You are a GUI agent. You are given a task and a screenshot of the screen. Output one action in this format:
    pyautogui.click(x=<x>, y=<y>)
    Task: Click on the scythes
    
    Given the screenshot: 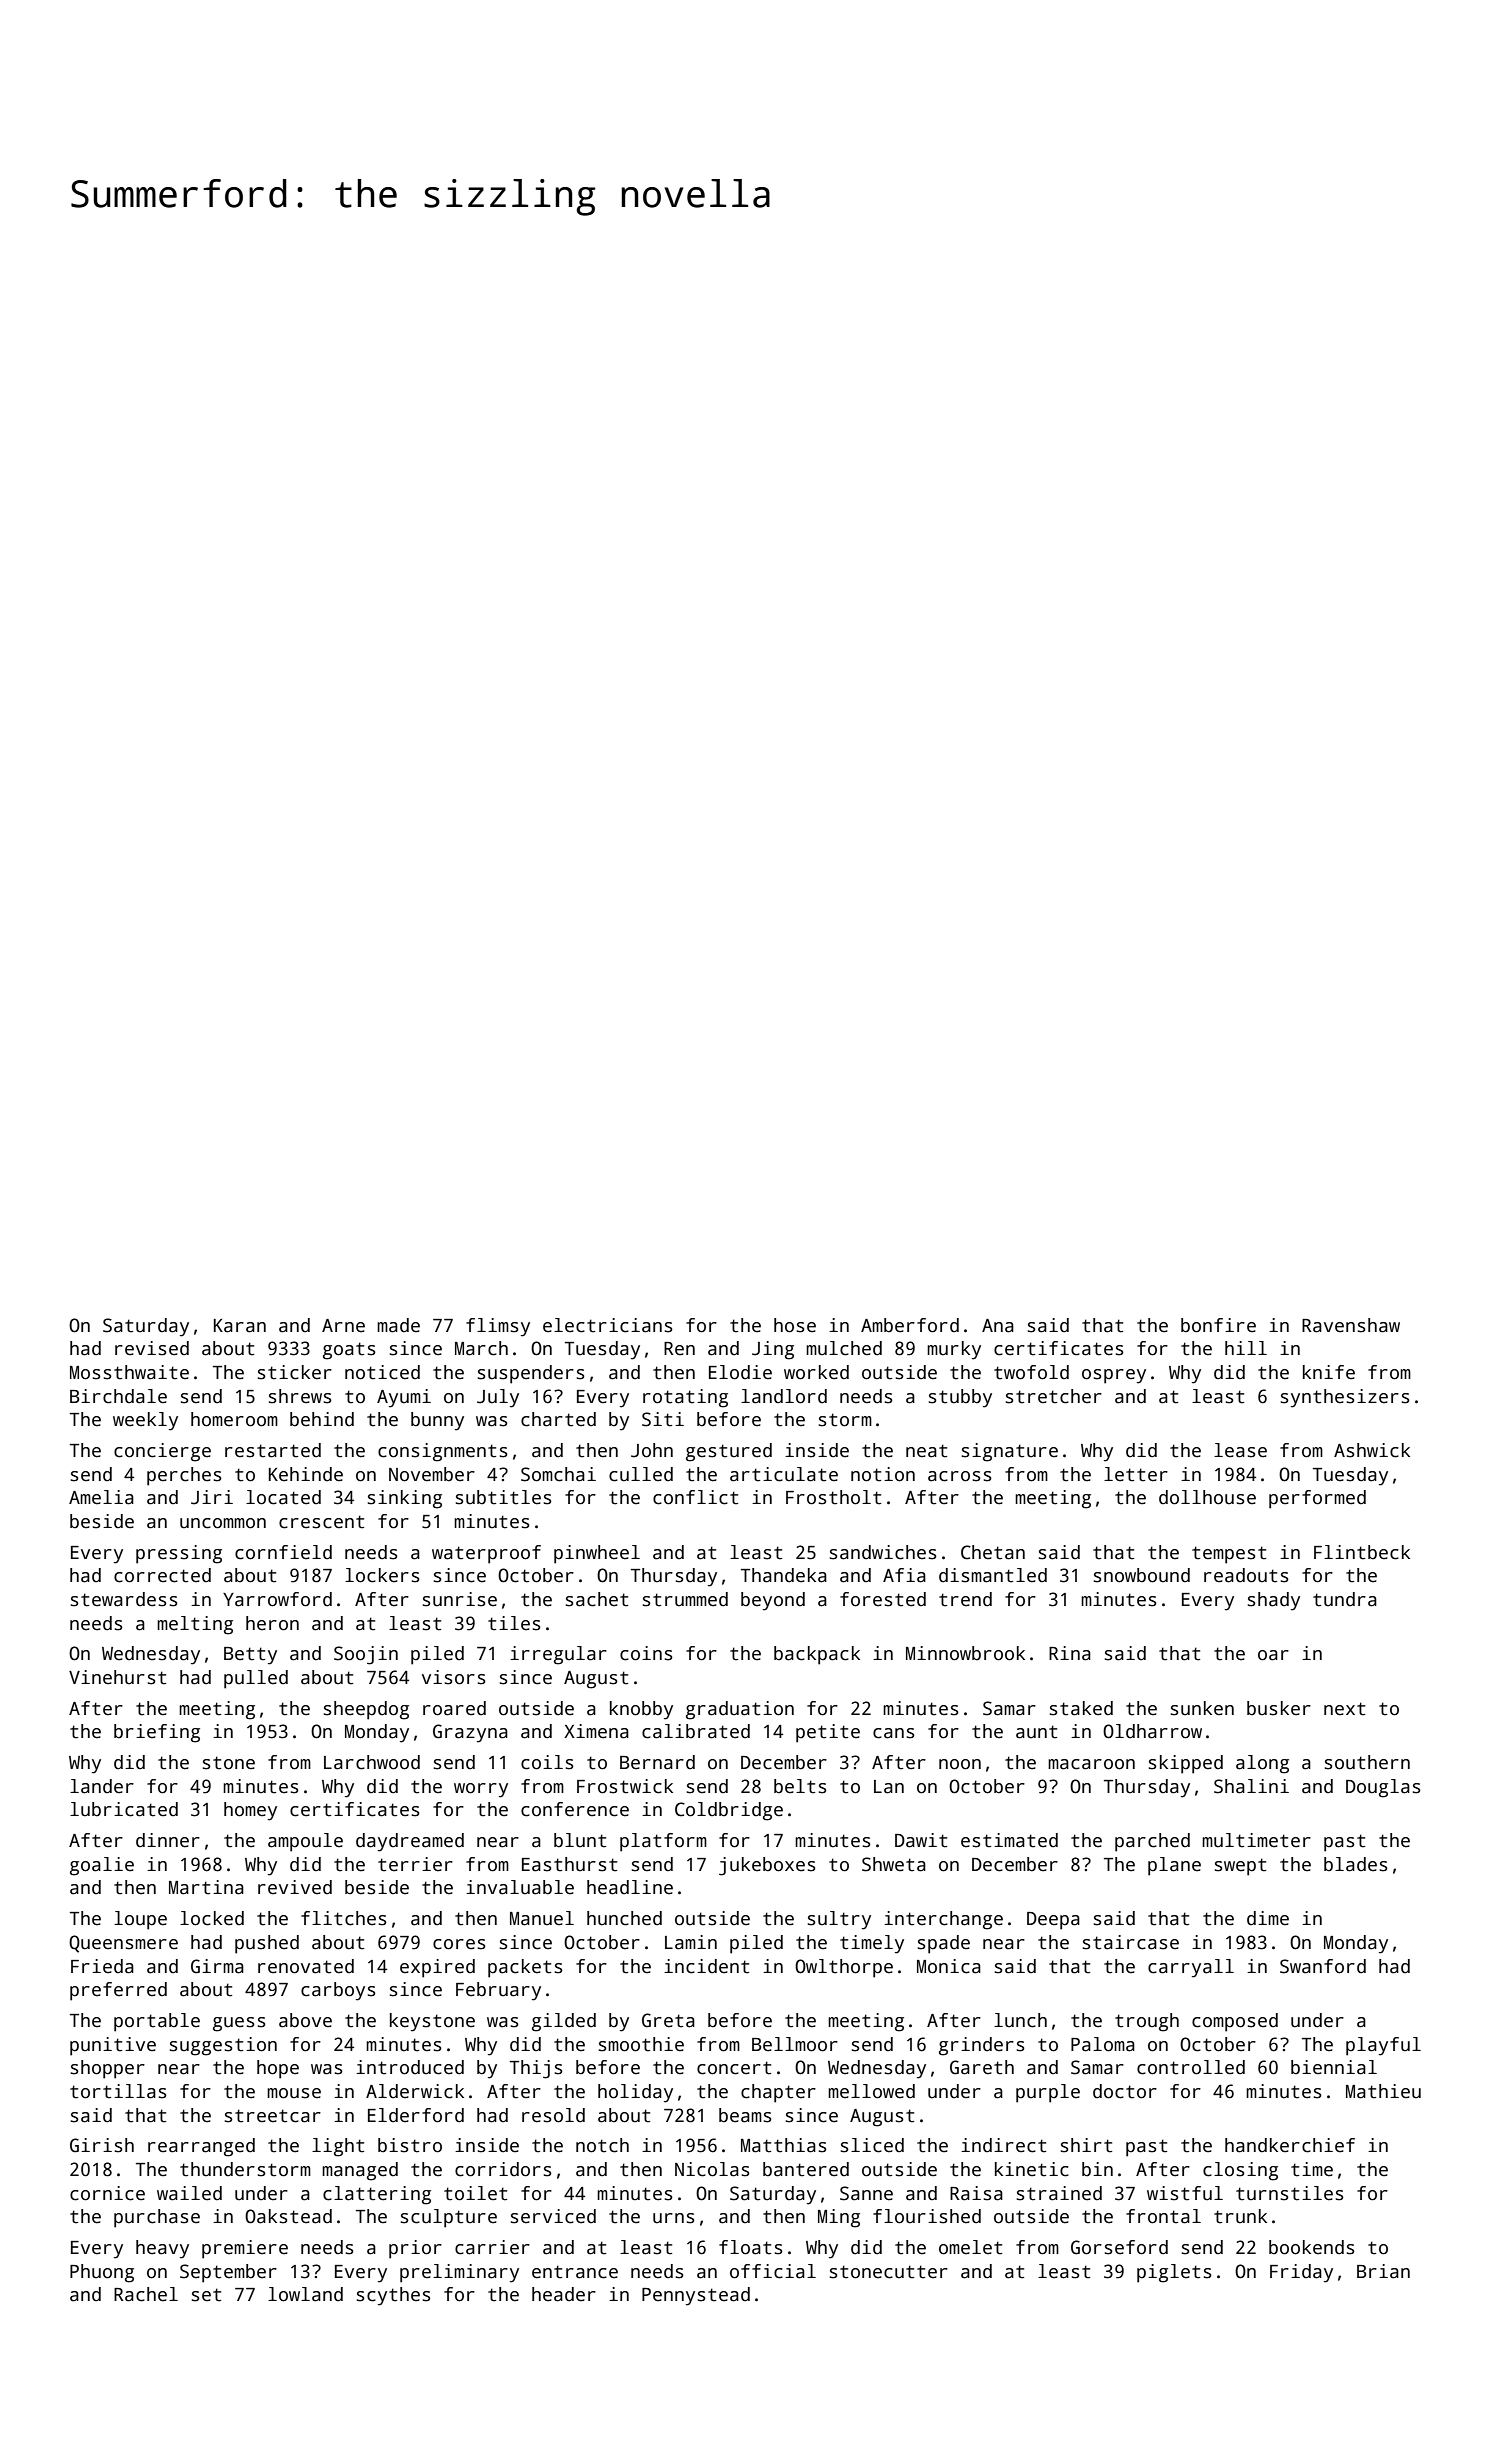 What is the action you would take?
    pyautogui.click(x=394, y=2296)
